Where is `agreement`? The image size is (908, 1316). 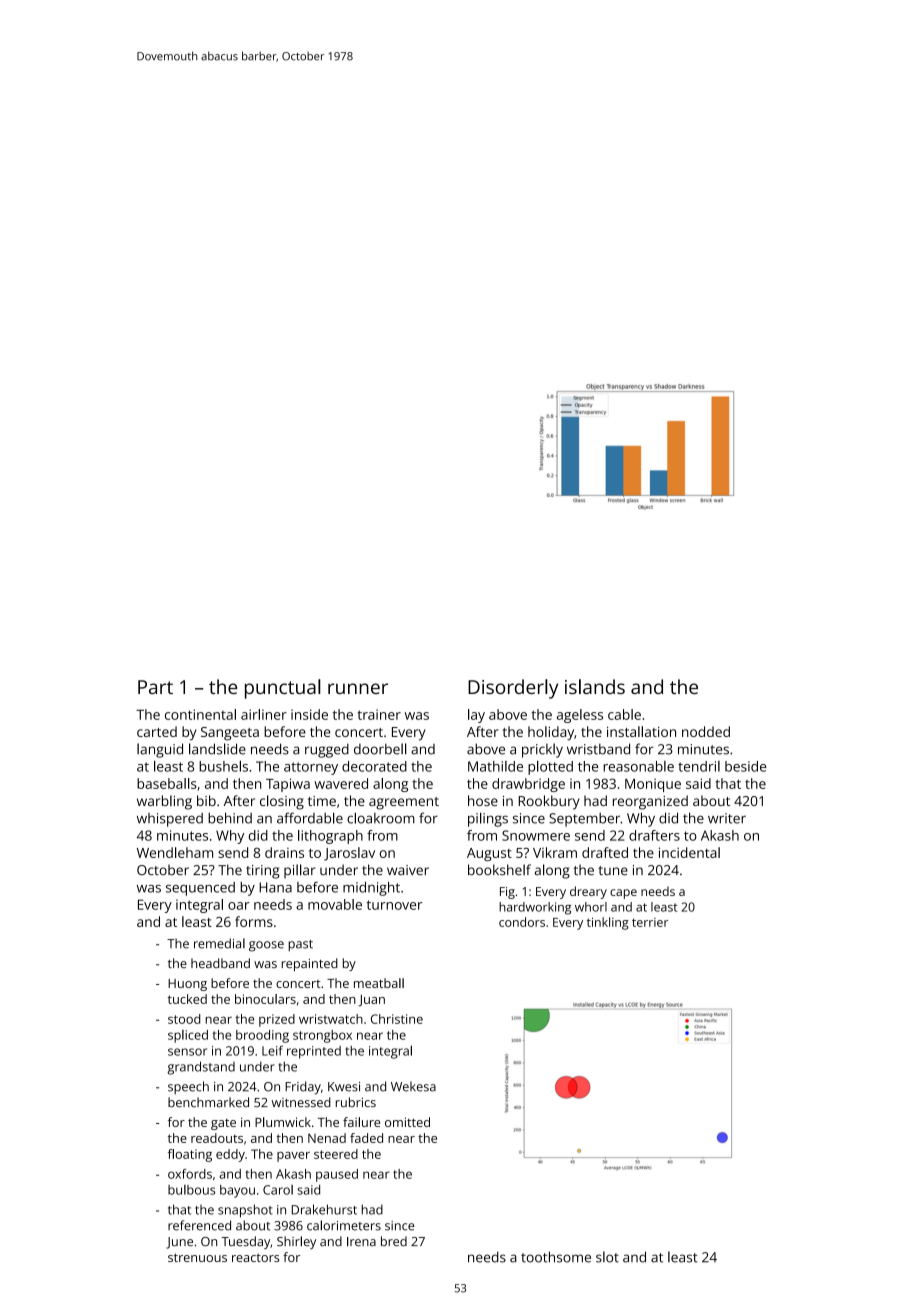 agreement is located at coordinates (404, 803).
